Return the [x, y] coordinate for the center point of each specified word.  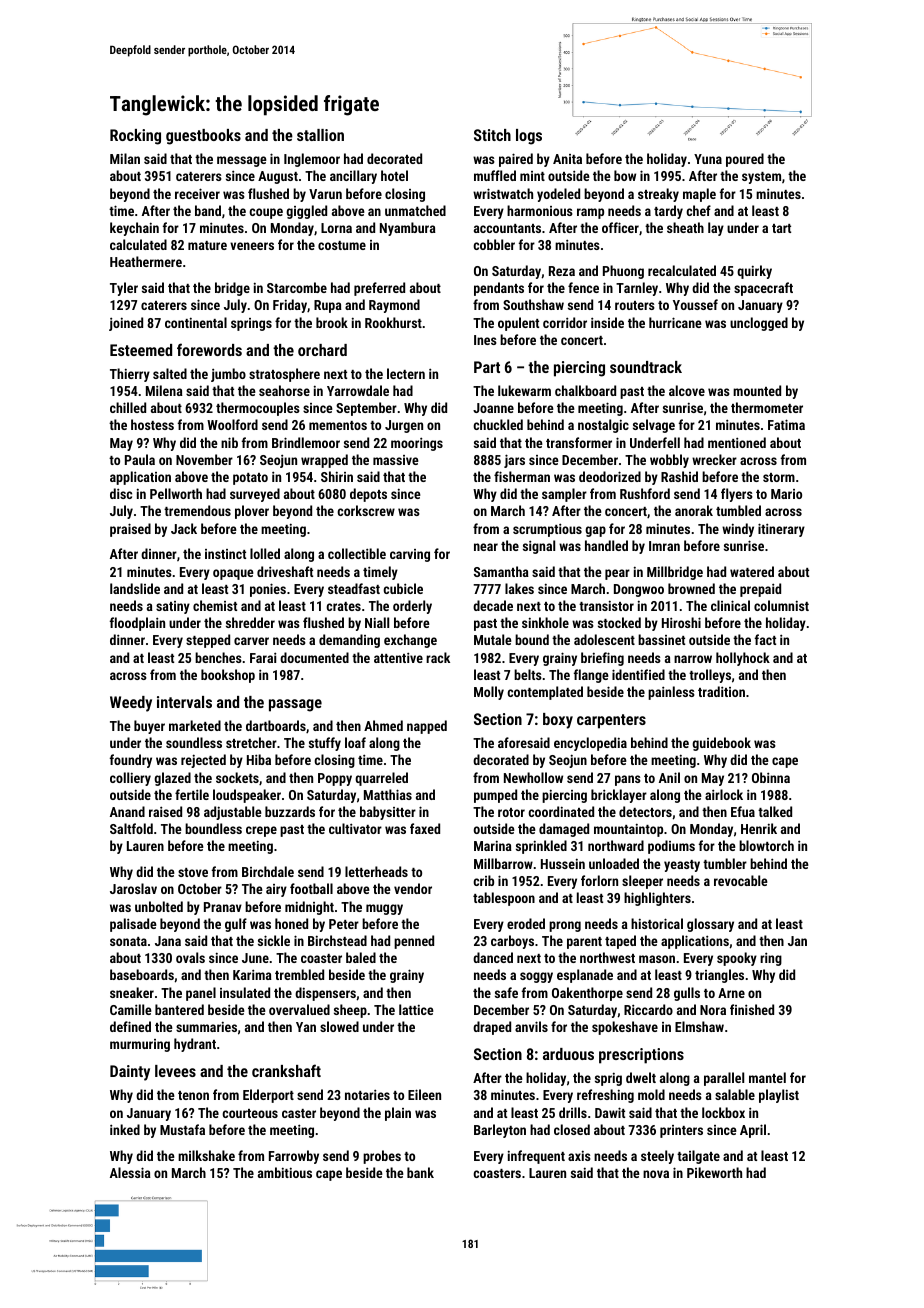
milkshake [206, 1155]
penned [414, 942]
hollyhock [743, 659]
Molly [489, 693]
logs [529, 137]
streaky [658, 195]
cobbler [494, 244]
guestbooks [203, 137]
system [761, 178]
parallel [724, 1079]
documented [314, 657]
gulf [236, 925]
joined [126, 324]
